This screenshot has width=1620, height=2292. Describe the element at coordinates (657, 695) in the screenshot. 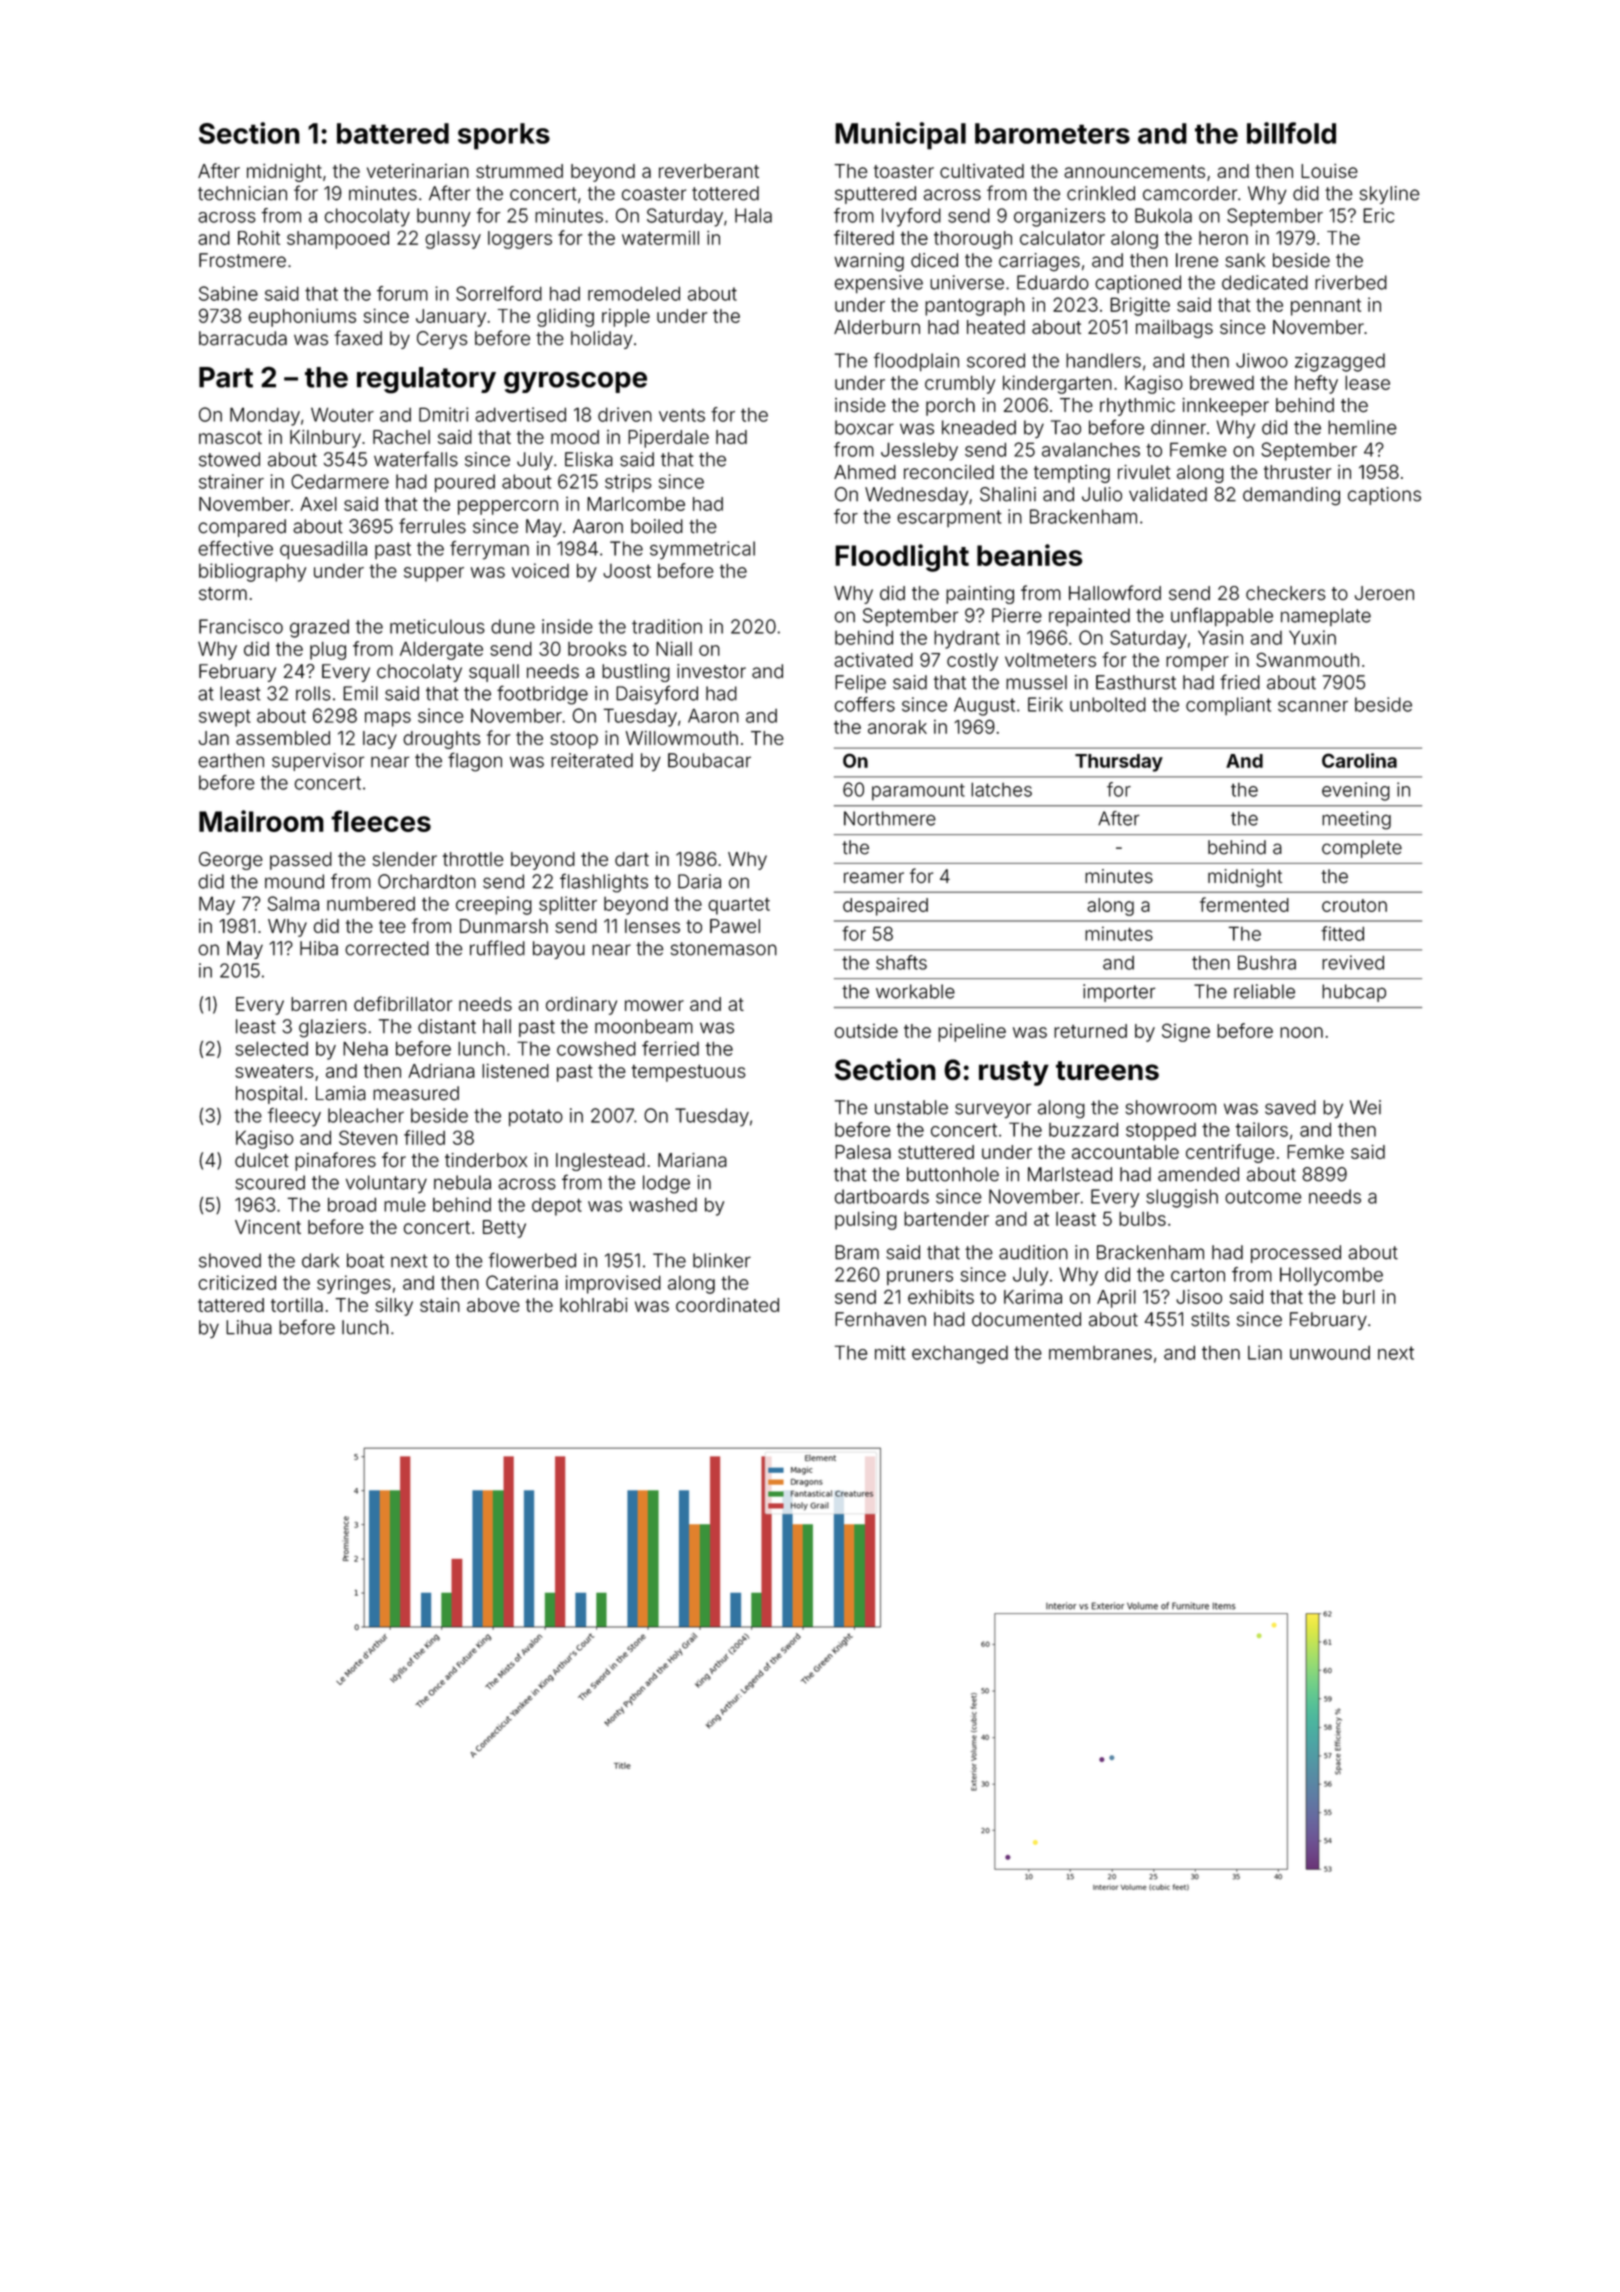

I see `Daisyford` at that location.
